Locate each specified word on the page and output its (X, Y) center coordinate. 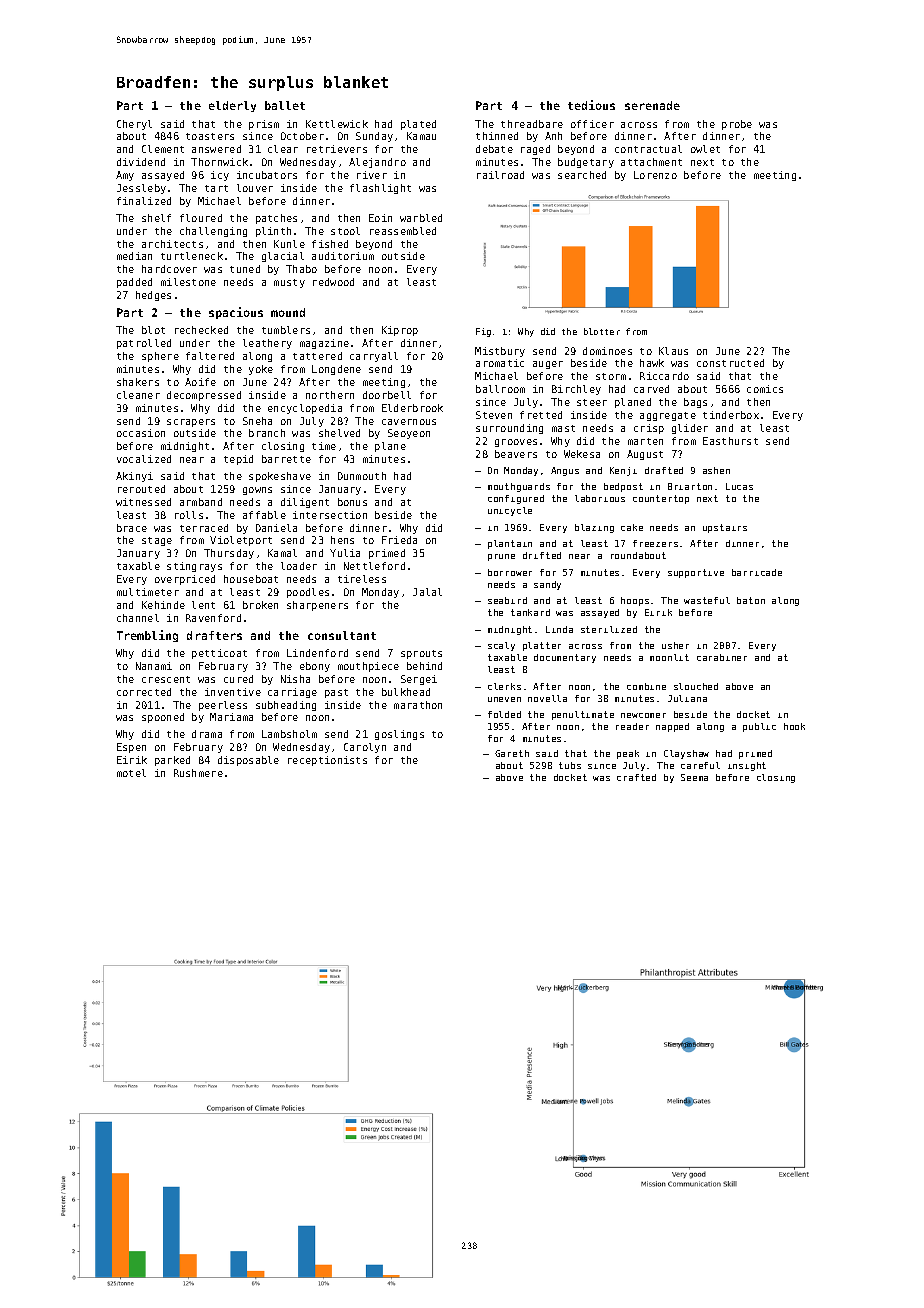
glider (690, 429)
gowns (257, 491)
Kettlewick (337, 124)
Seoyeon (409, 434)
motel (131, 773)
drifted (542, 555)
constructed (730, 363)
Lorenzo (655, 175)
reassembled (403, 231)
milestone (188, 282)
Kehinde (163, 605)
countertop (661, 499)
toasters (210, 136)
